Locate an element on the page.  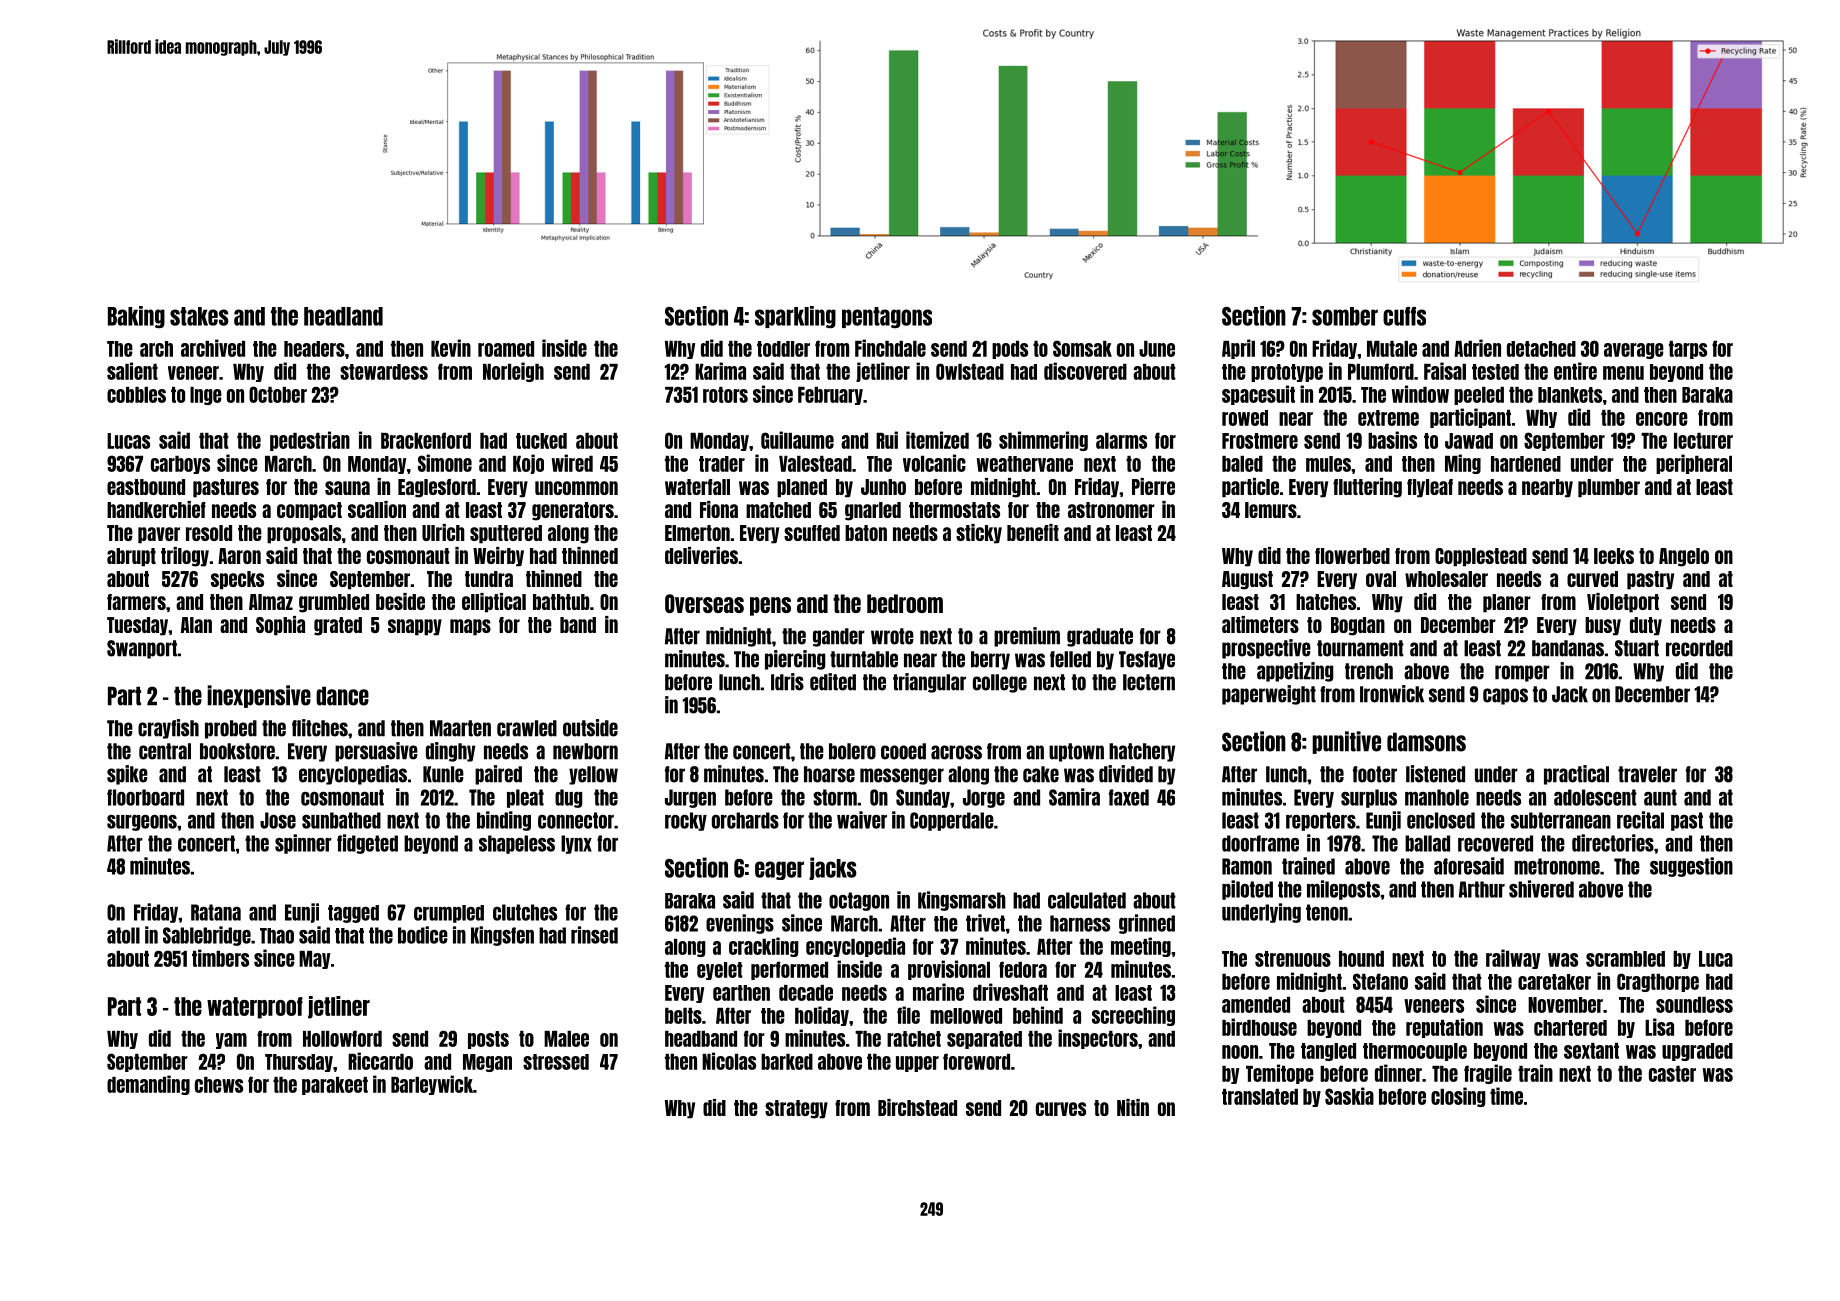
felled is located at coordinates (1070, 659).
